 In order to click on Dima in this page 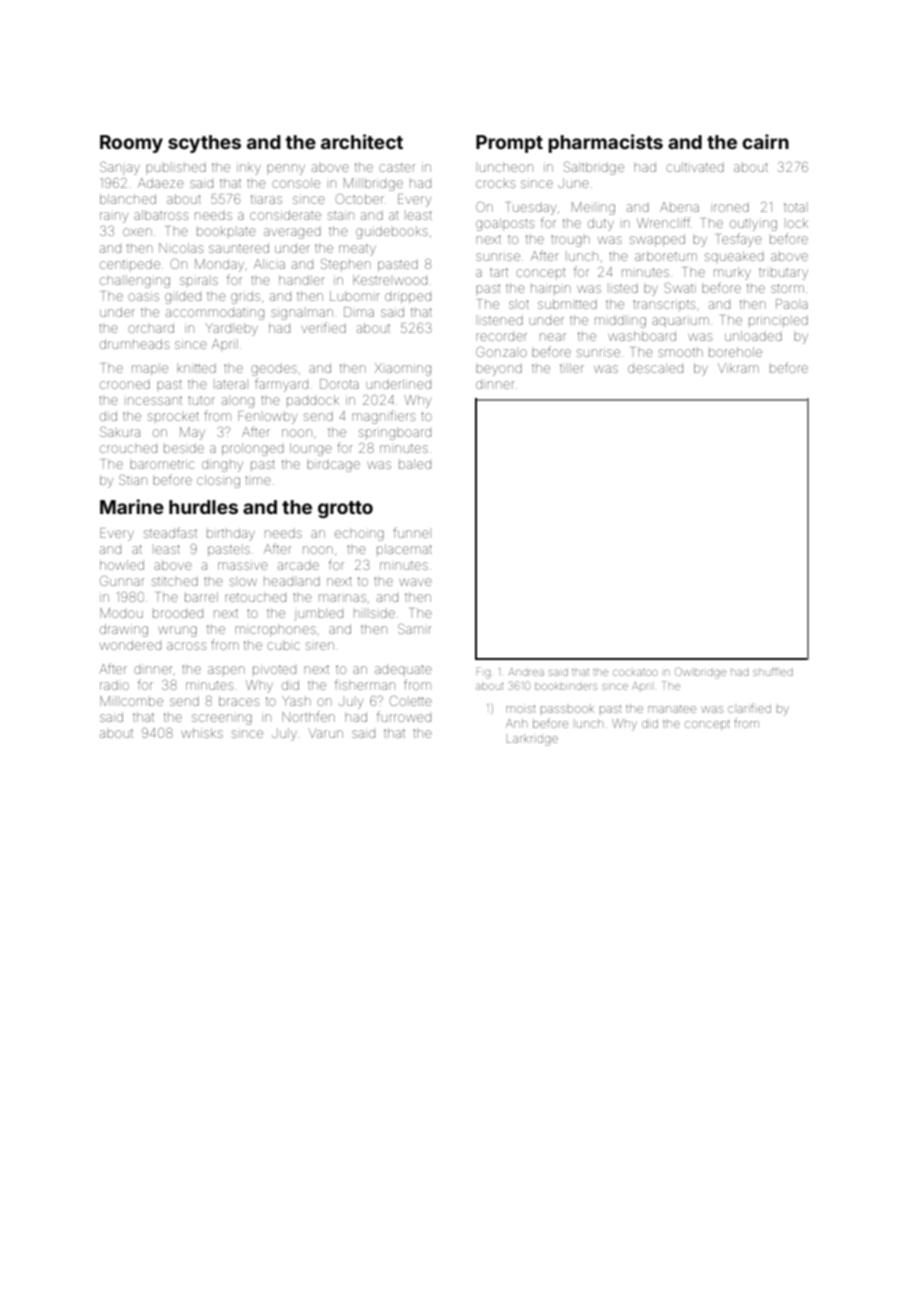, I will do `click(359, 312)`.
